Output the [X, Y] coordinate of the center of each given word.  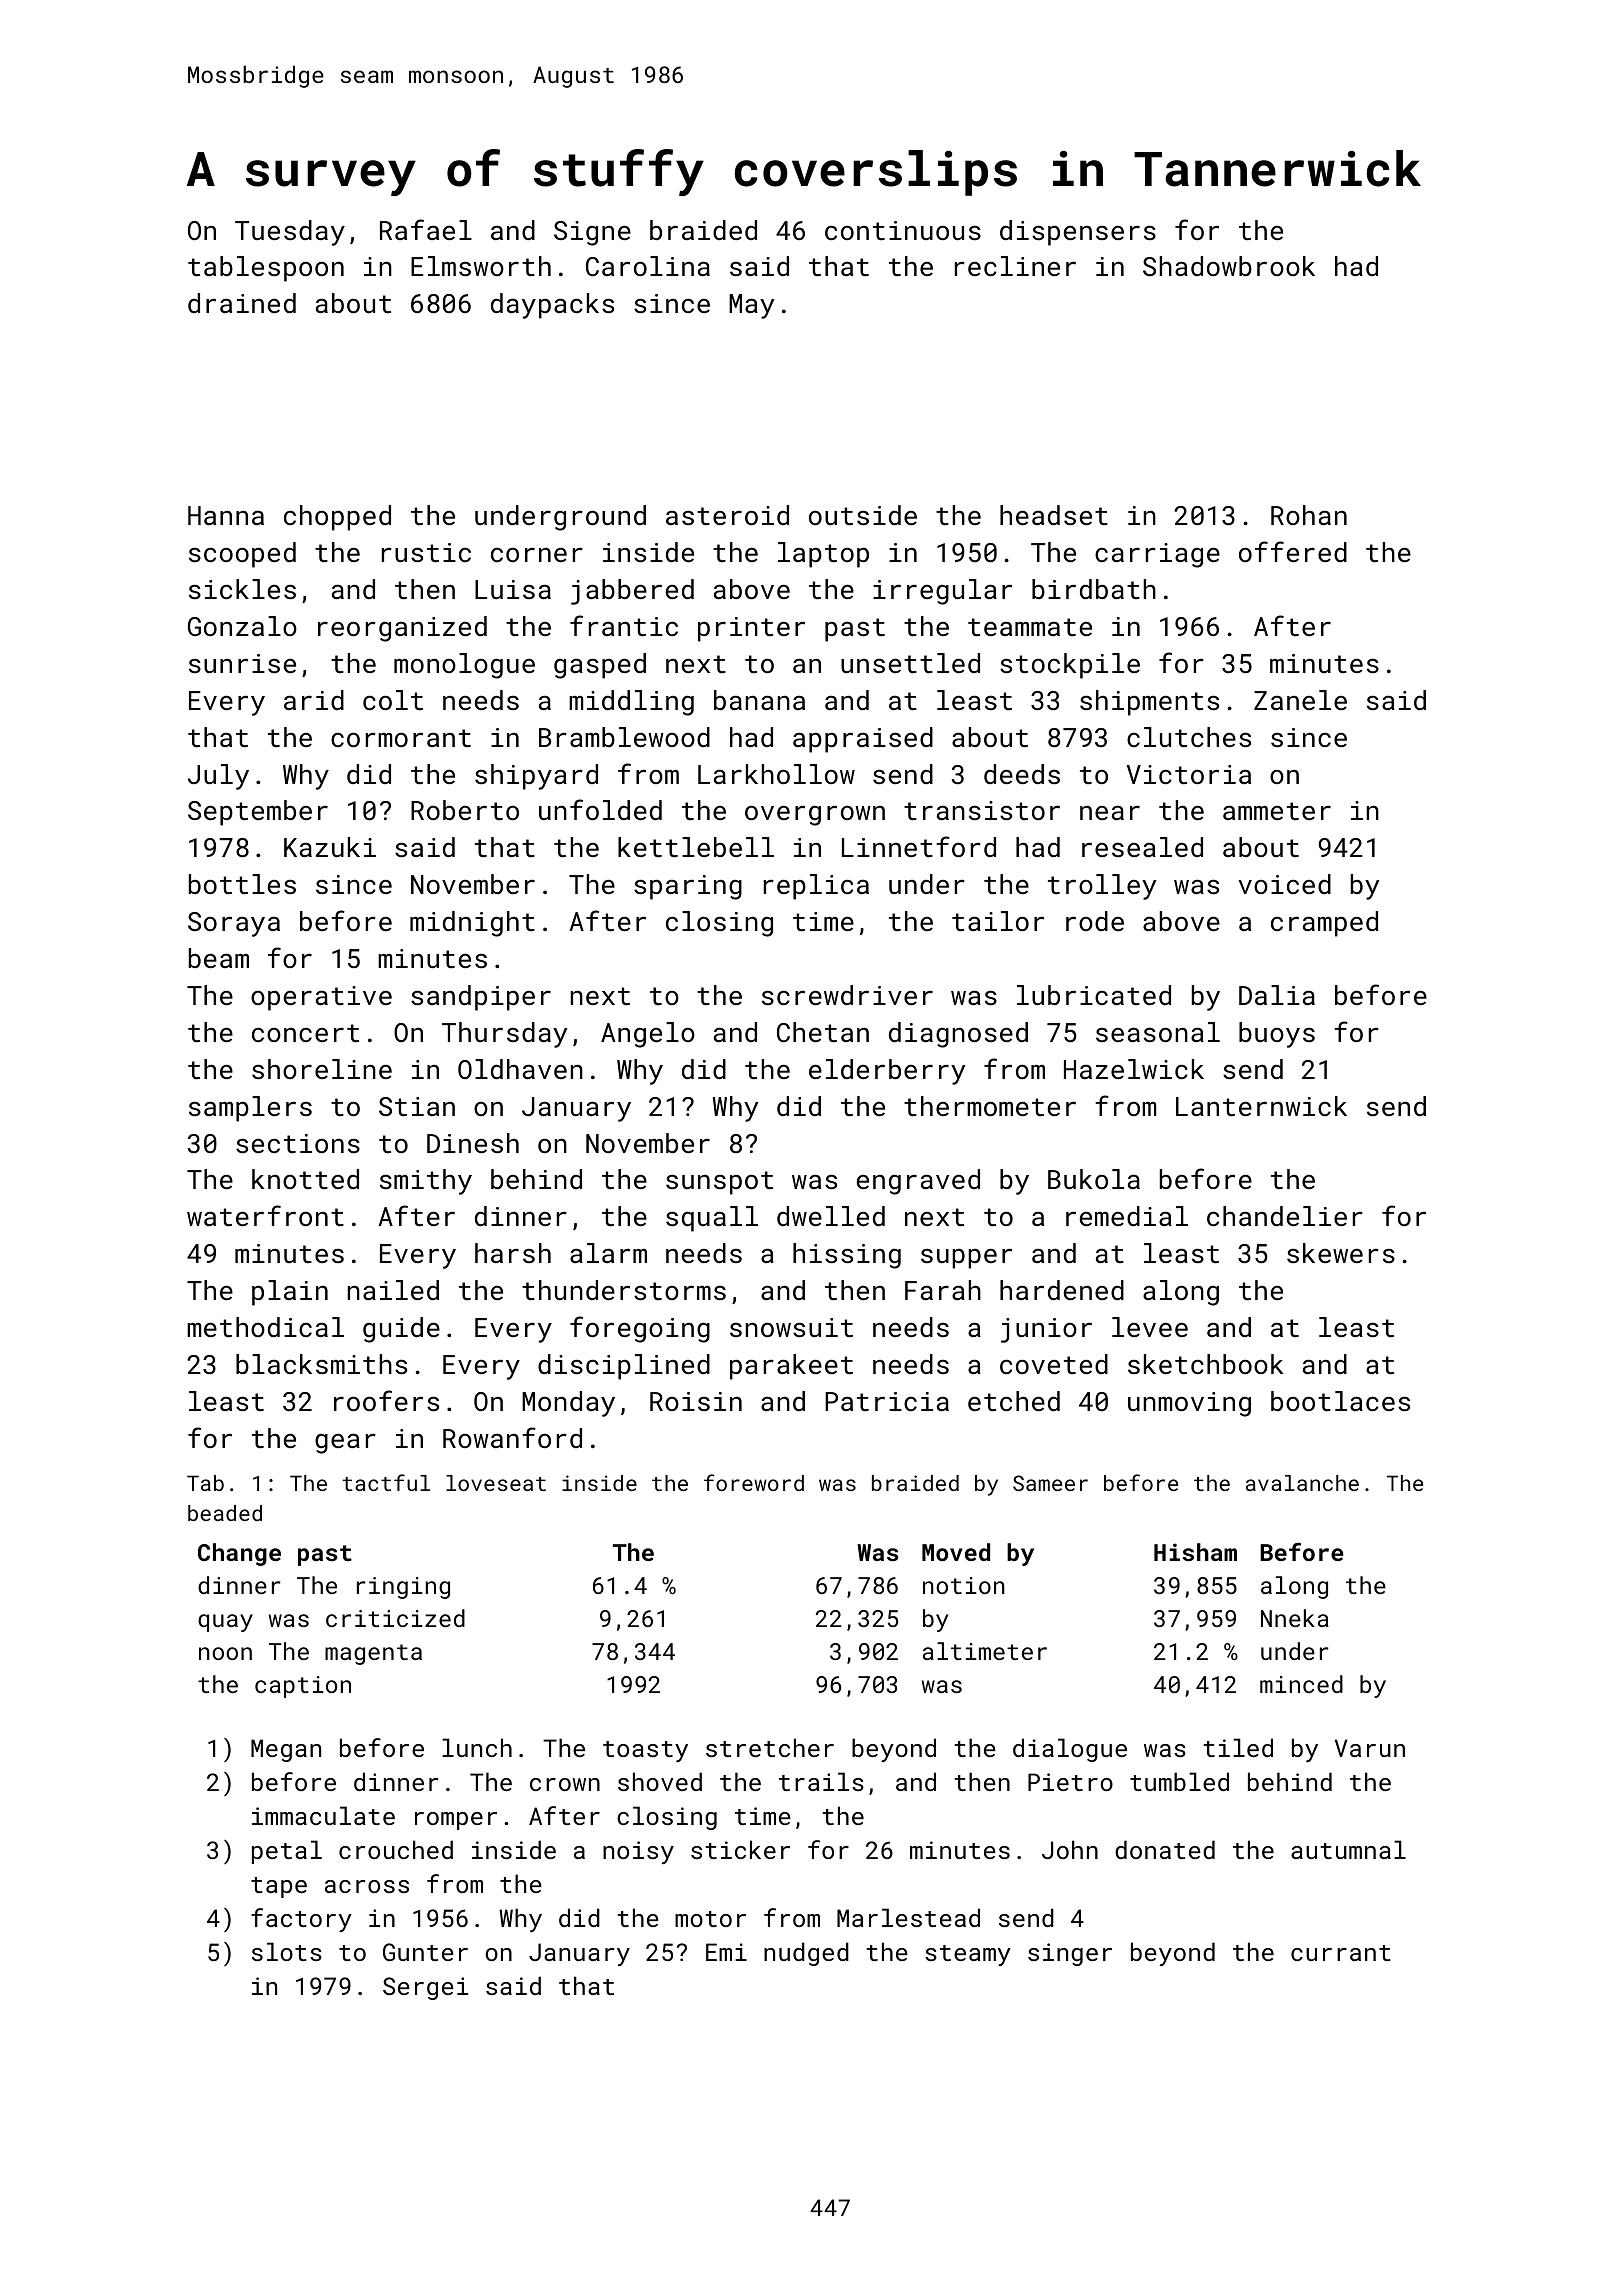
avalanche [1302, 1483]
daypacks [552, 306]
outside [863, 515]
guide [401, 1330]
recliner [1015, 266]
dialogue [1070, 1750]
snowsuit [791, 1328]
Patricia [887, 1401]
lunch [477, 1747]
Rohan [1309, 515]
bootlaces [1340, 1401]
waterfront [265, 1216]
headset [1054, 515]
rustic [426, 553]
